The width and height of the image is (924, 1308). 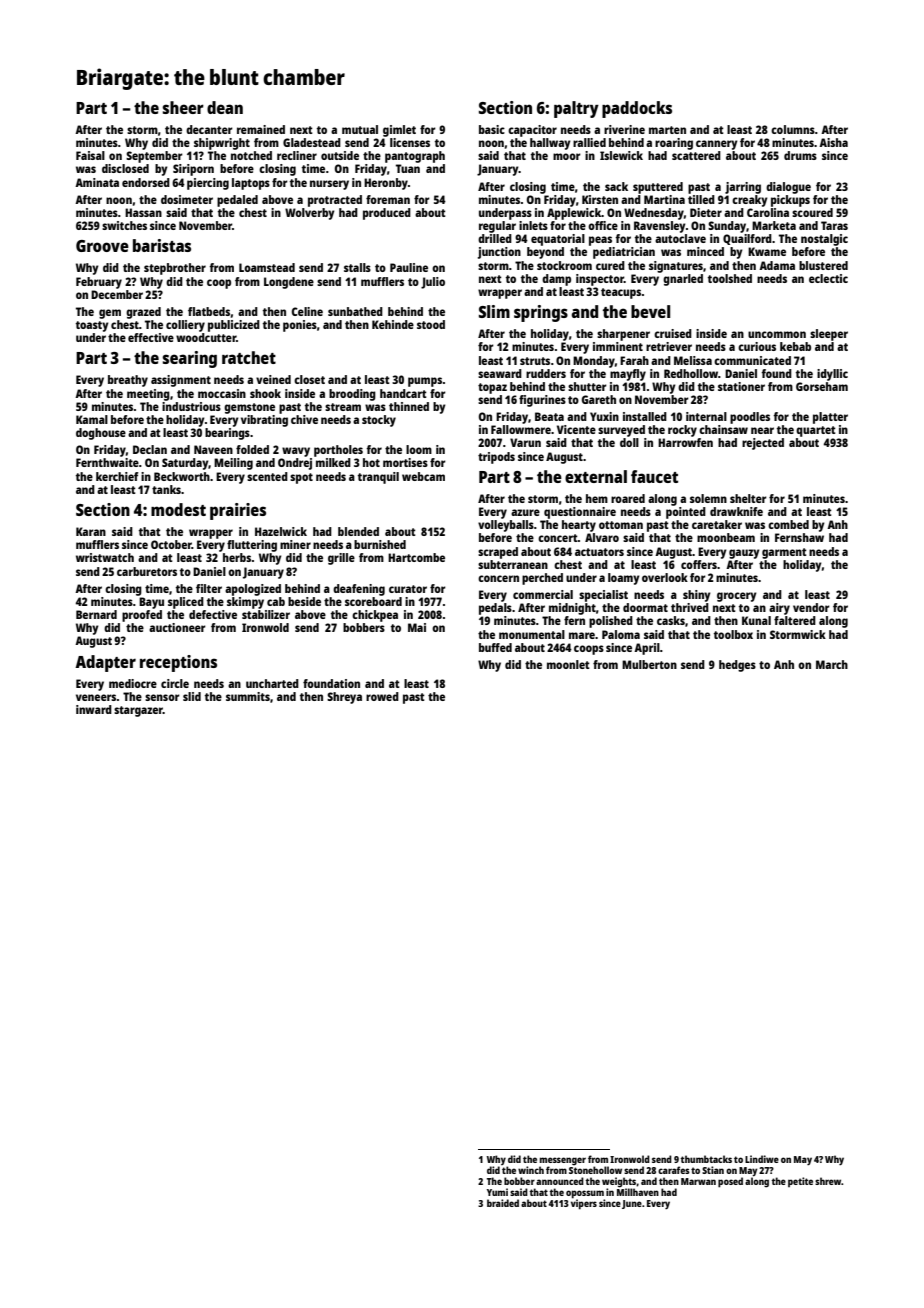 What do you see at coordinates (494, 311) in the image?
I see `Slim` at bounding box center [494, 311].
